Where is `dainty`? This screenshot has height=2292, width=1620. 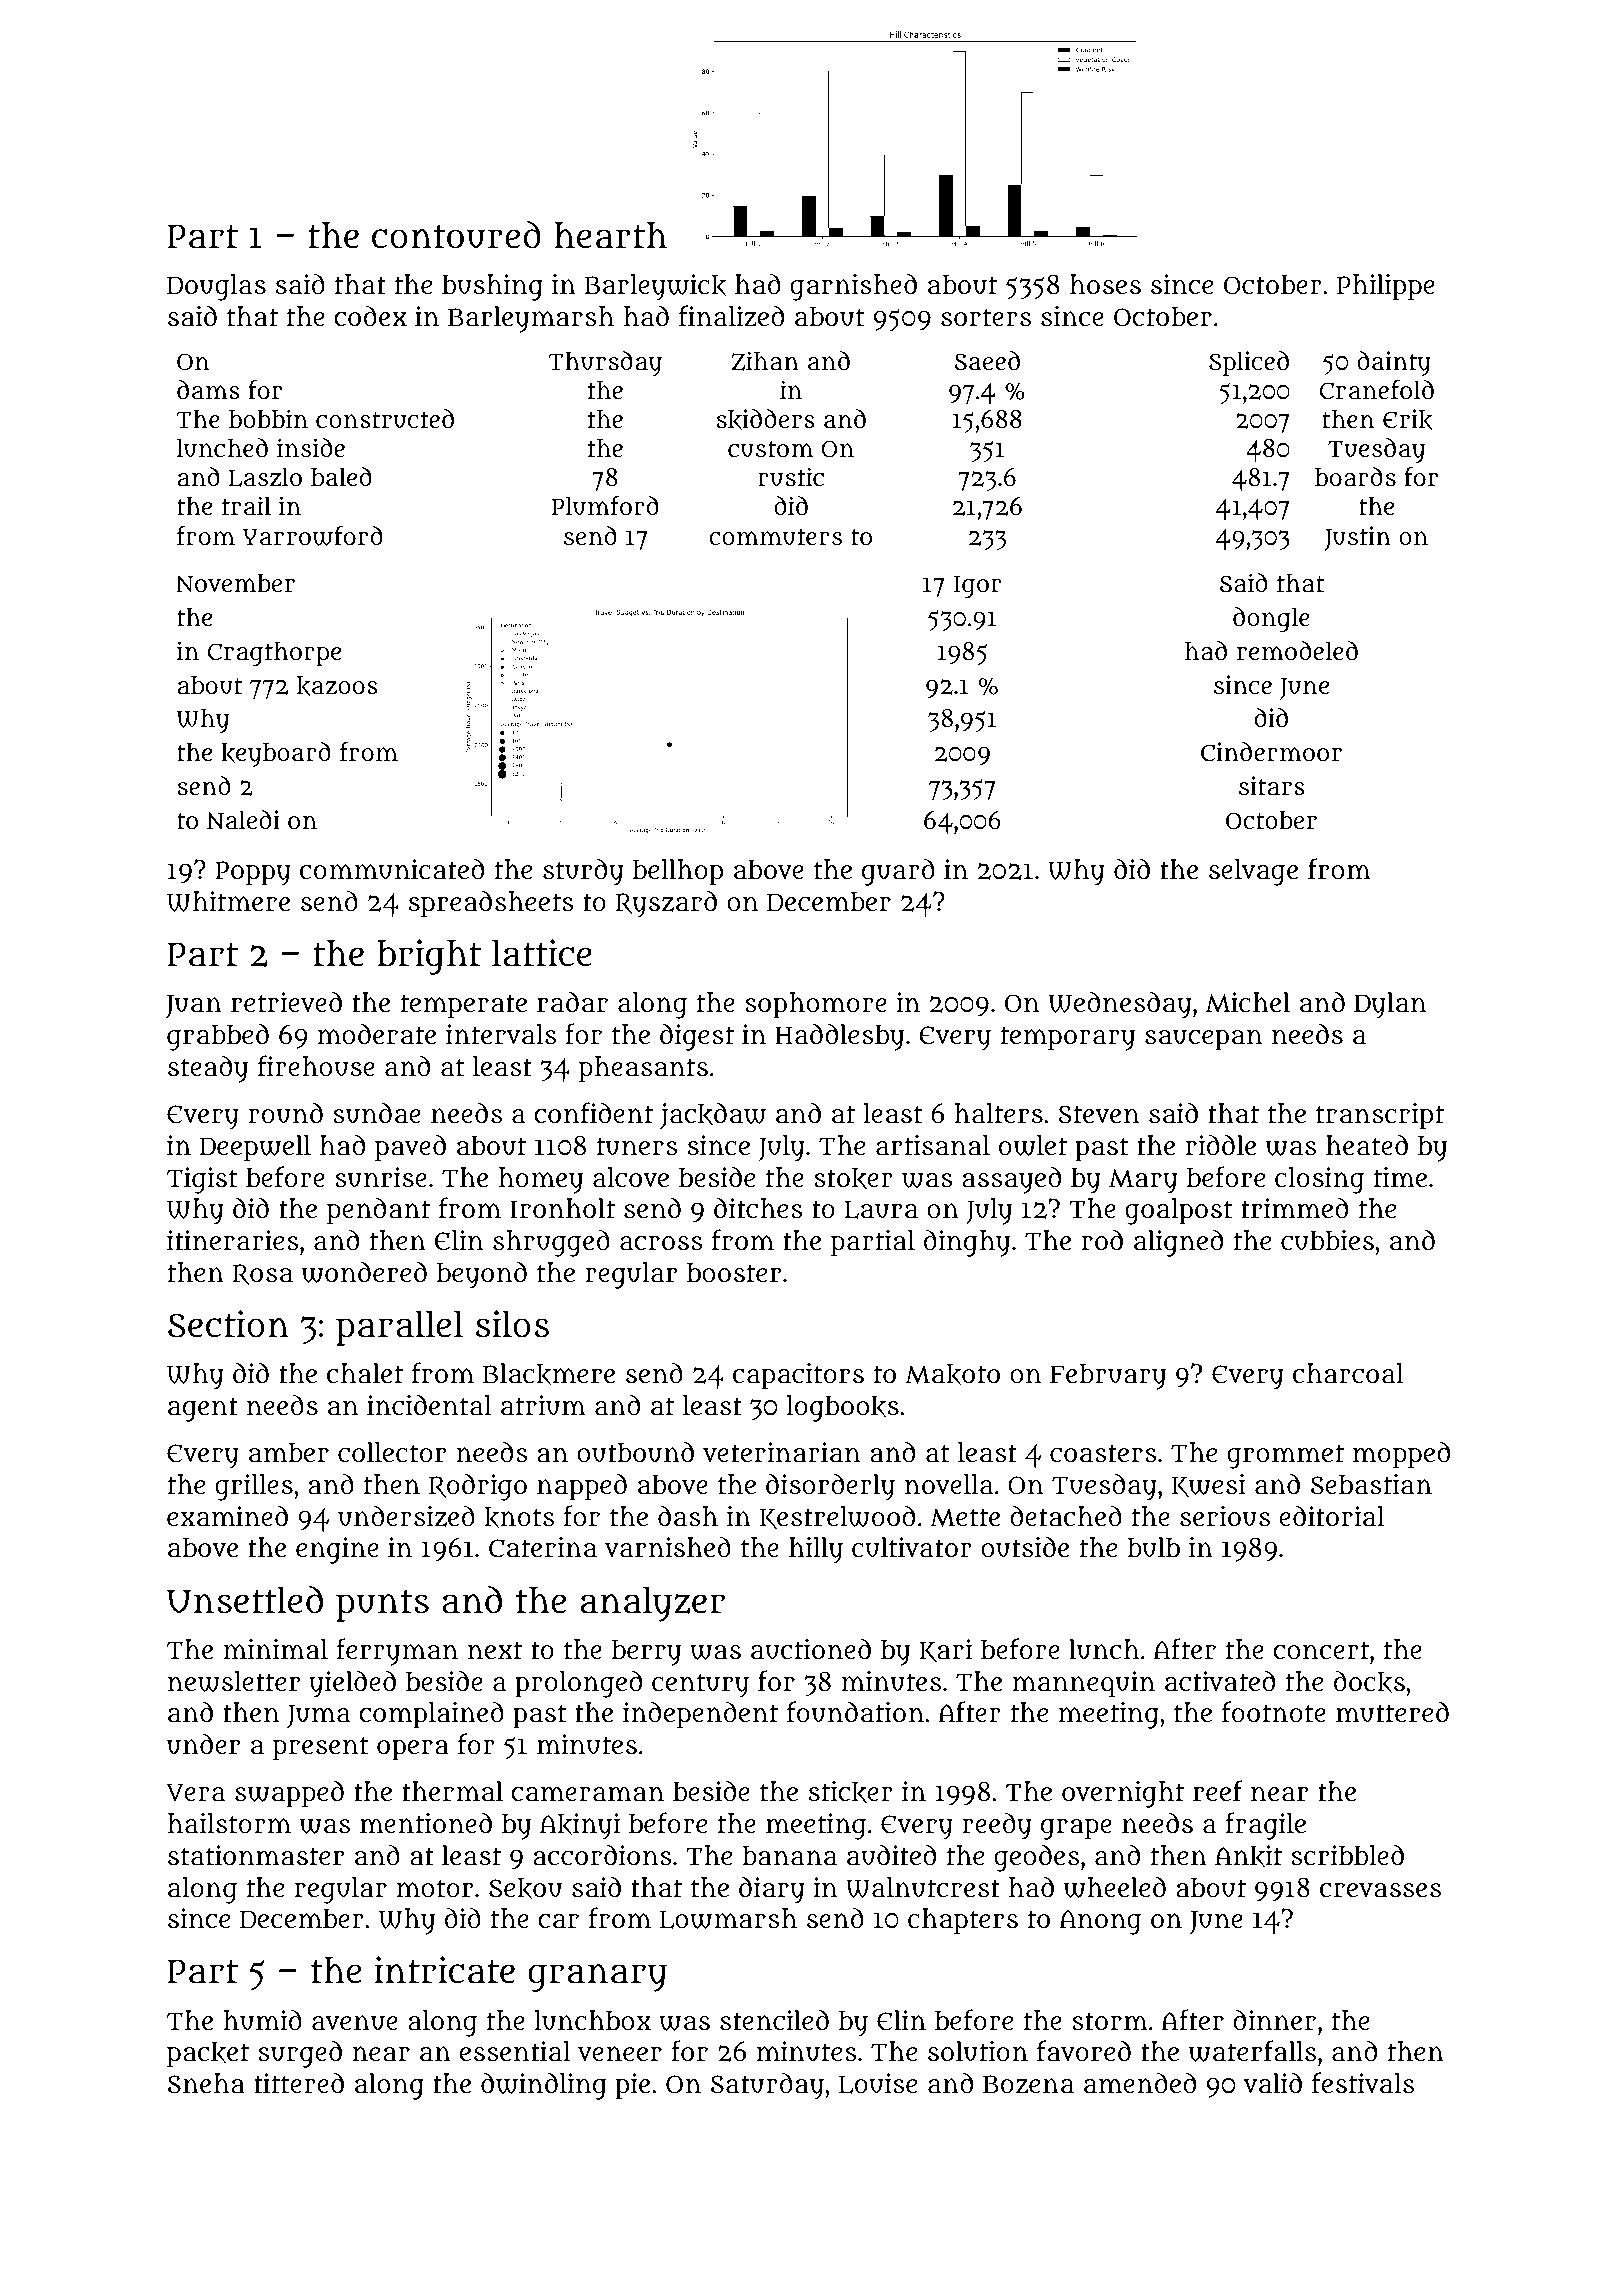
dainty is located at coordinates (1394, 363).
